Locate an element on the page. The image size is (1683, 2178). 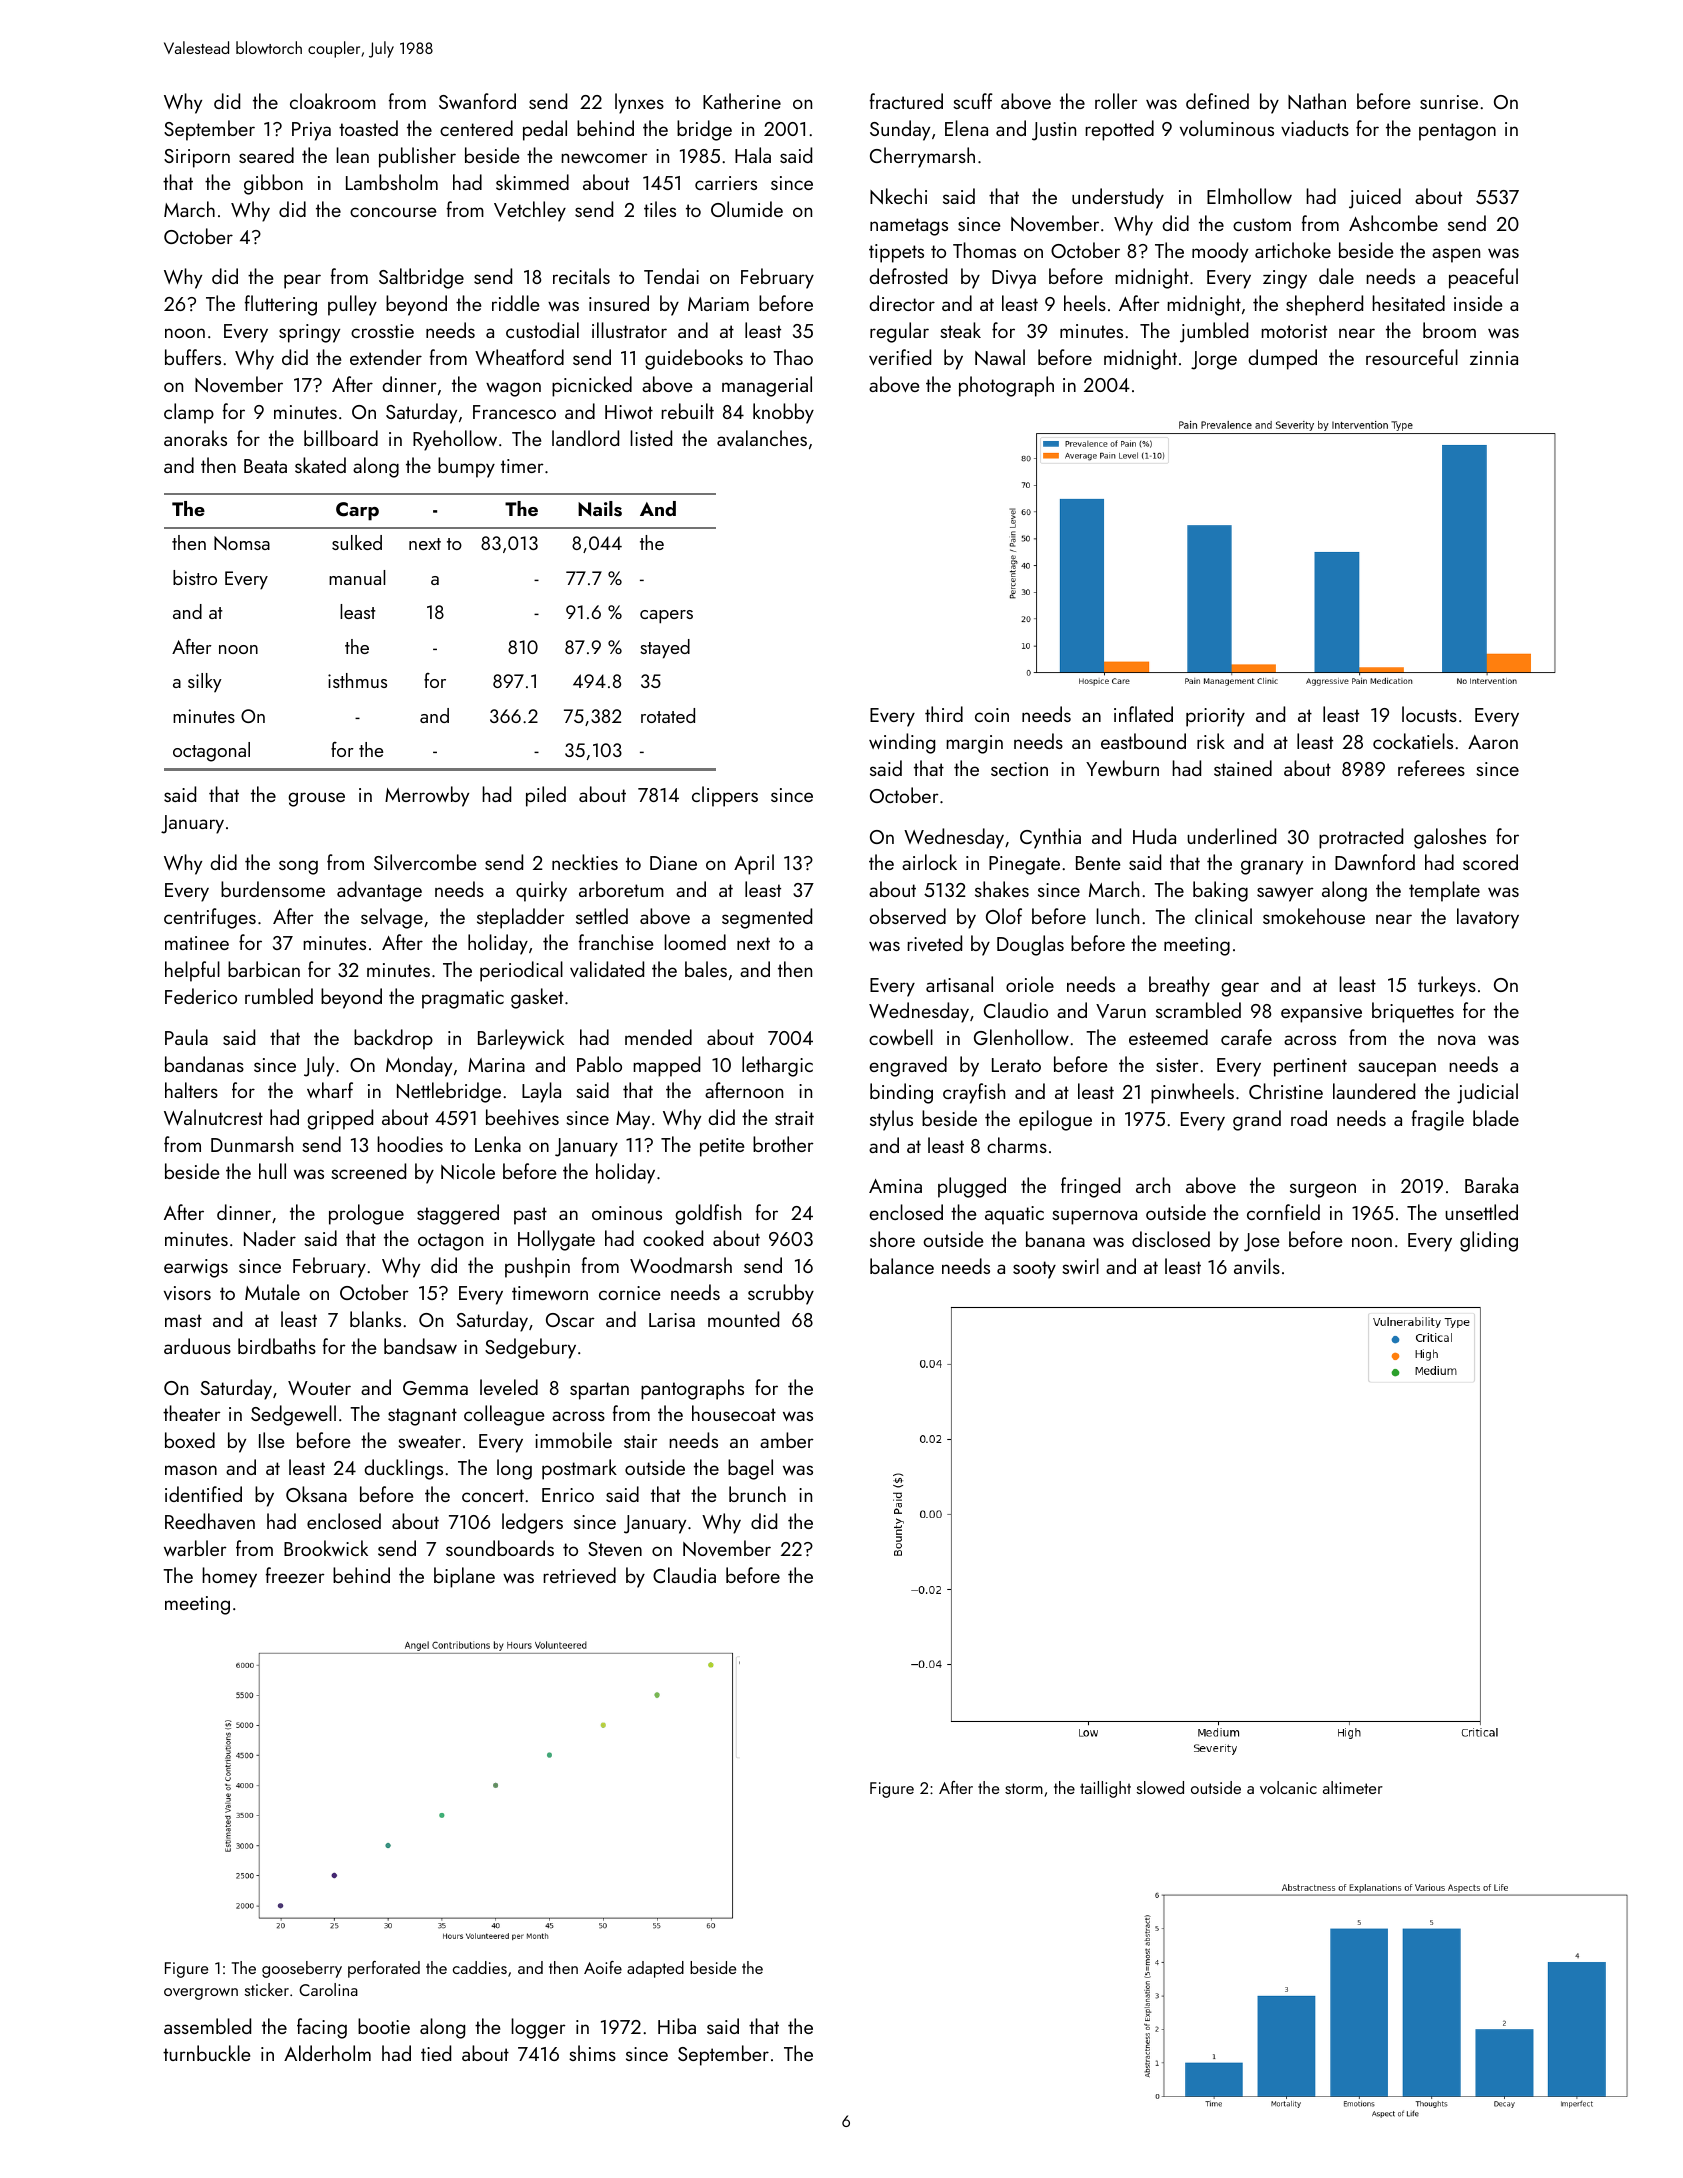
Jorge is located at coordinates (1214, 360).
